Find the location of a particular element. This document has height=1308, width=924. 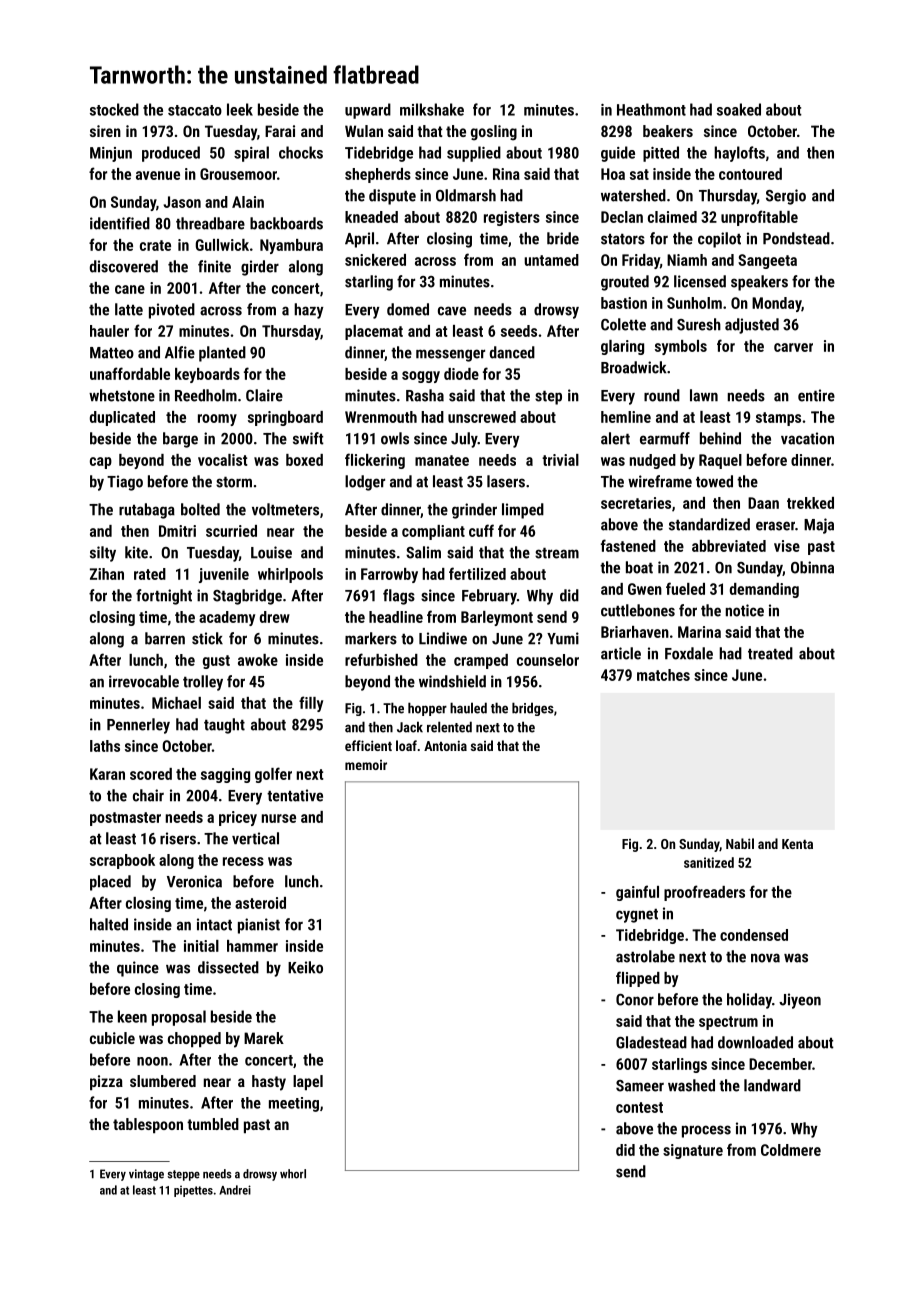

gosling is located at coordinates (494, 133).
